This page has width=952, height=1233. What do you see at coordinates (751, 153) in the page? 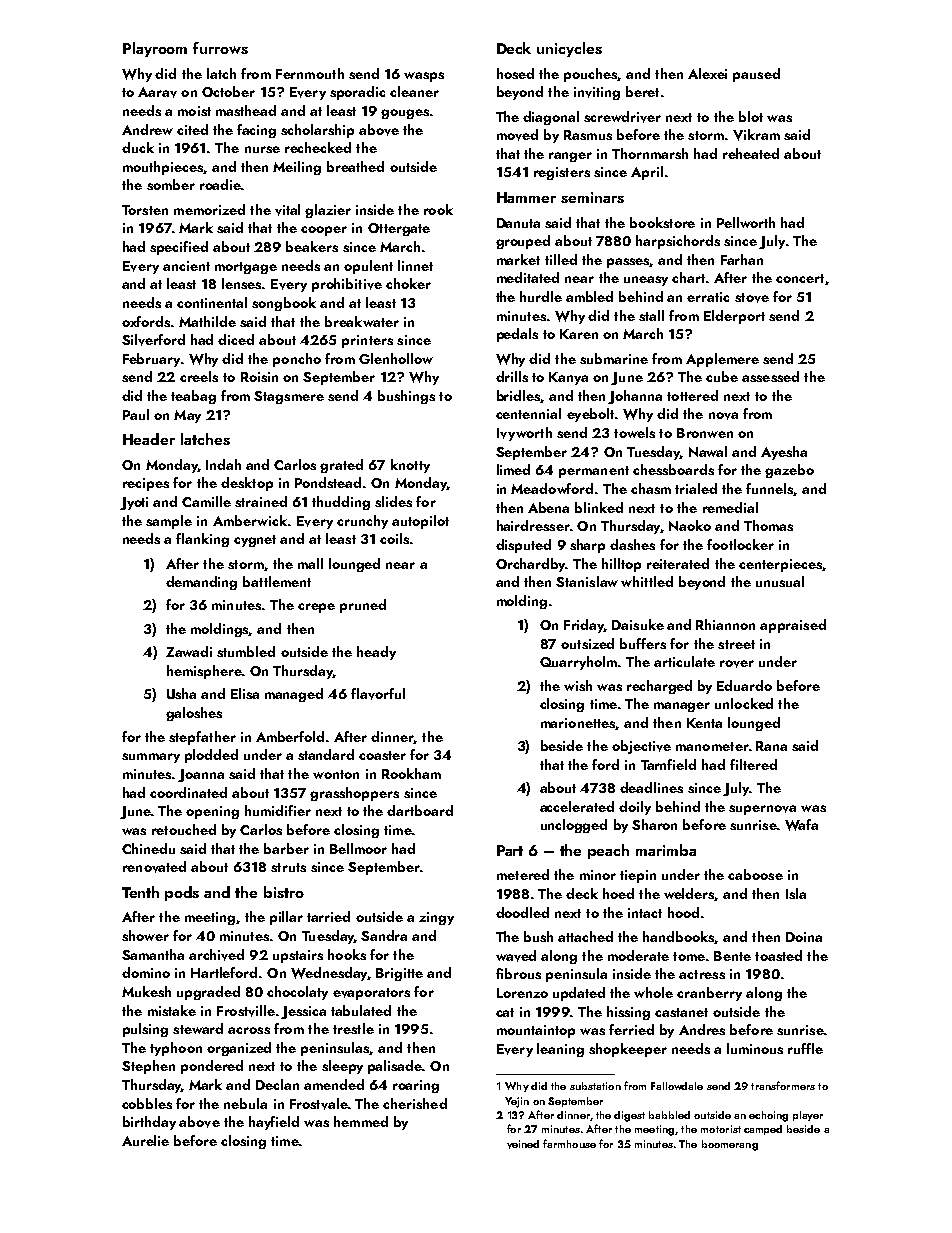
I see `reheated` at bounding box center [751, 153].
